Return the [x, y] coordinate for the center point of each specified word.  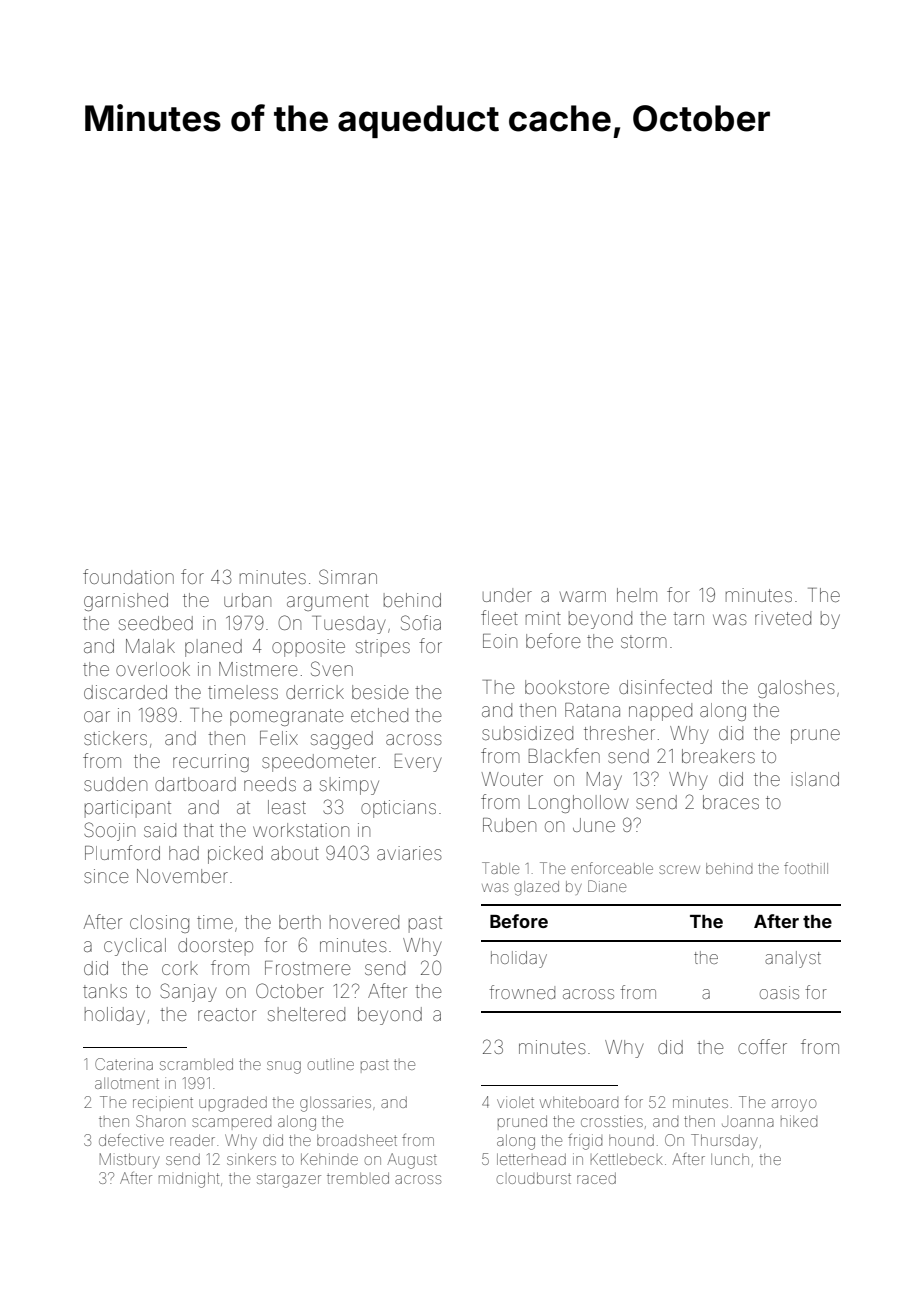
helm [637, 595]
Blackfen [564, 755]
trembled [358, 1178]
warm [583, 596]
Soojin [109, 831]
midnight [189, 1180]
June [594, 825]
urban [247, 600]
